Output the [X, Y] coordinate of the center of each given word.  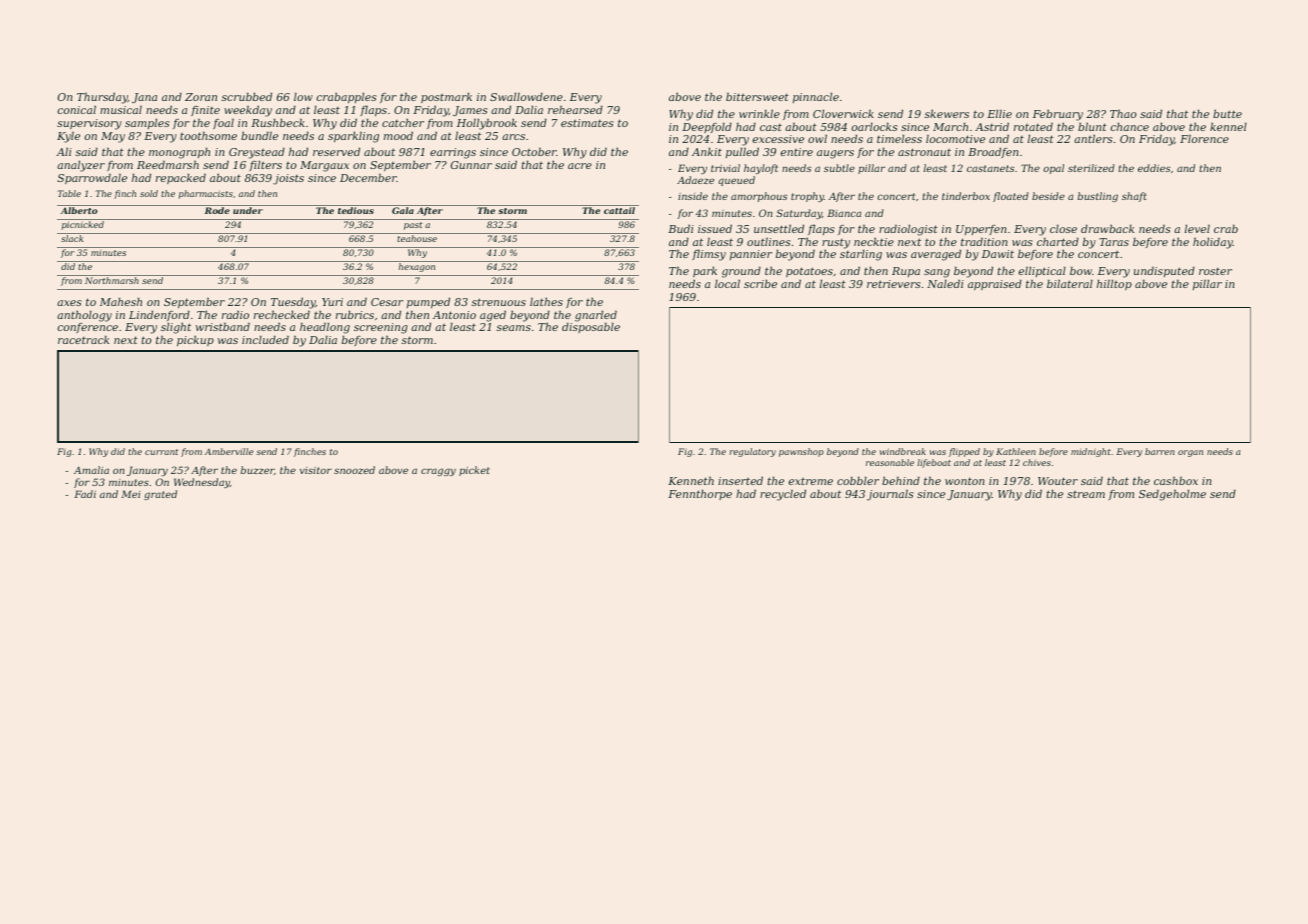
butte [1227, 114]
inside [693, 196]
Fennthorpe [700, 494]
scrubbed [247, 96]
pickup [195, 341]
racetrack [83, 339]
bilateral [1070, 283]
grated [160, 495]
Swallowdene [526, 96]
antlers [1093, 139]
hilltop [1114, 284]
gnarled [596, 316]
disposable [591, 328]
